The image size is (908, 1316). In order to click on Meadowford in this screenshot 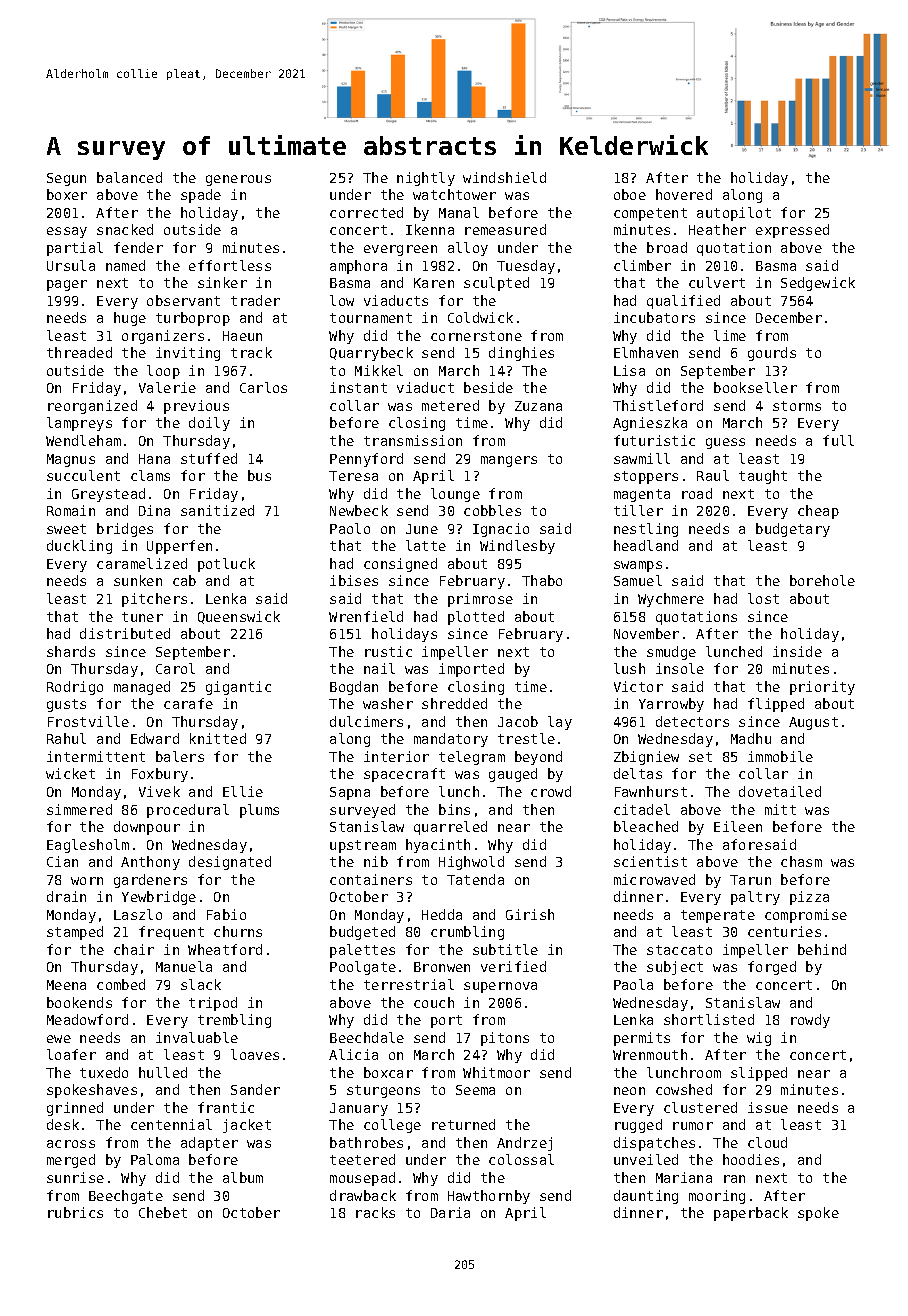, I will do `click(87, 1019)`.
